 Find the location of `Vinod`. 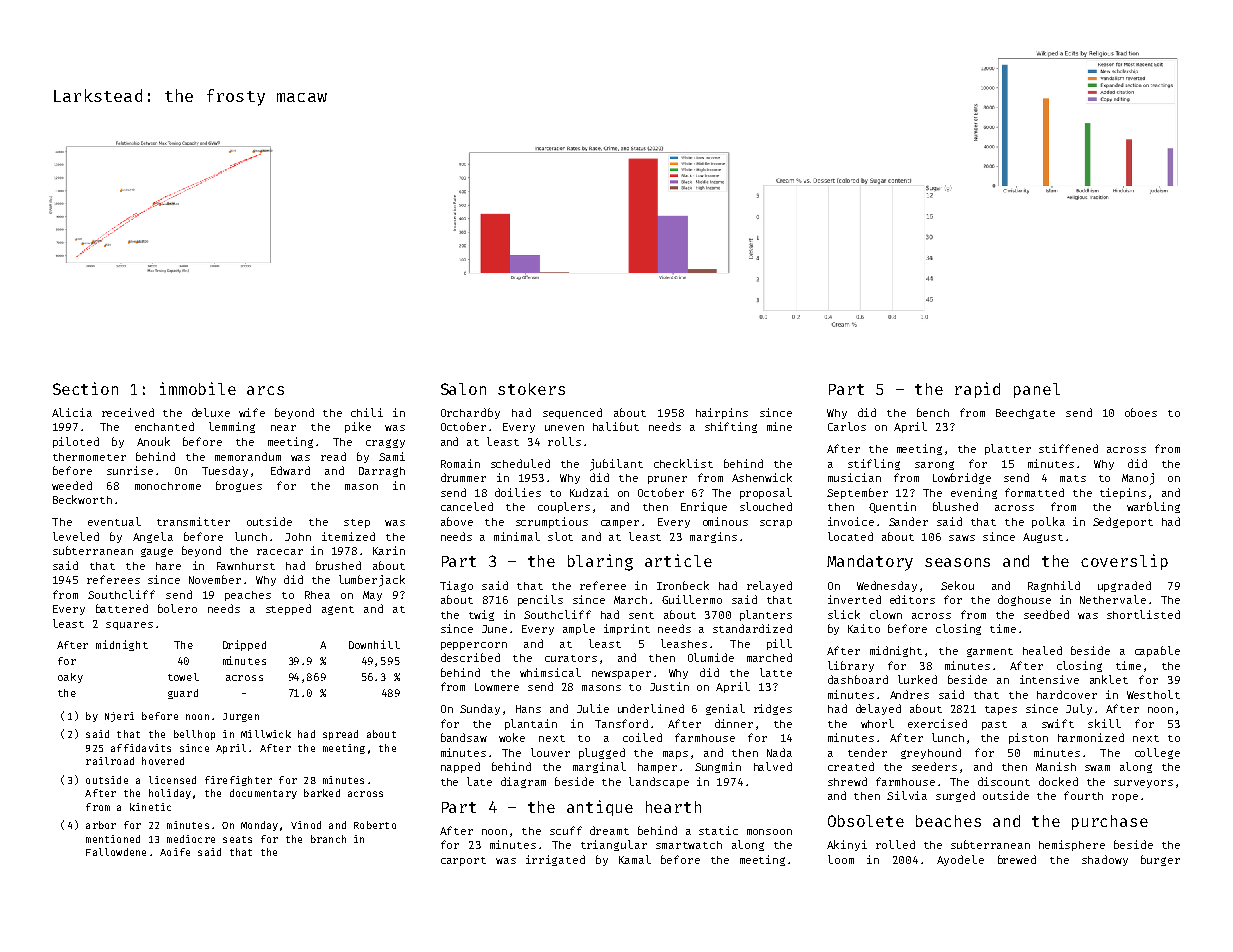

Vinod is located at coordinates (306, 825).
